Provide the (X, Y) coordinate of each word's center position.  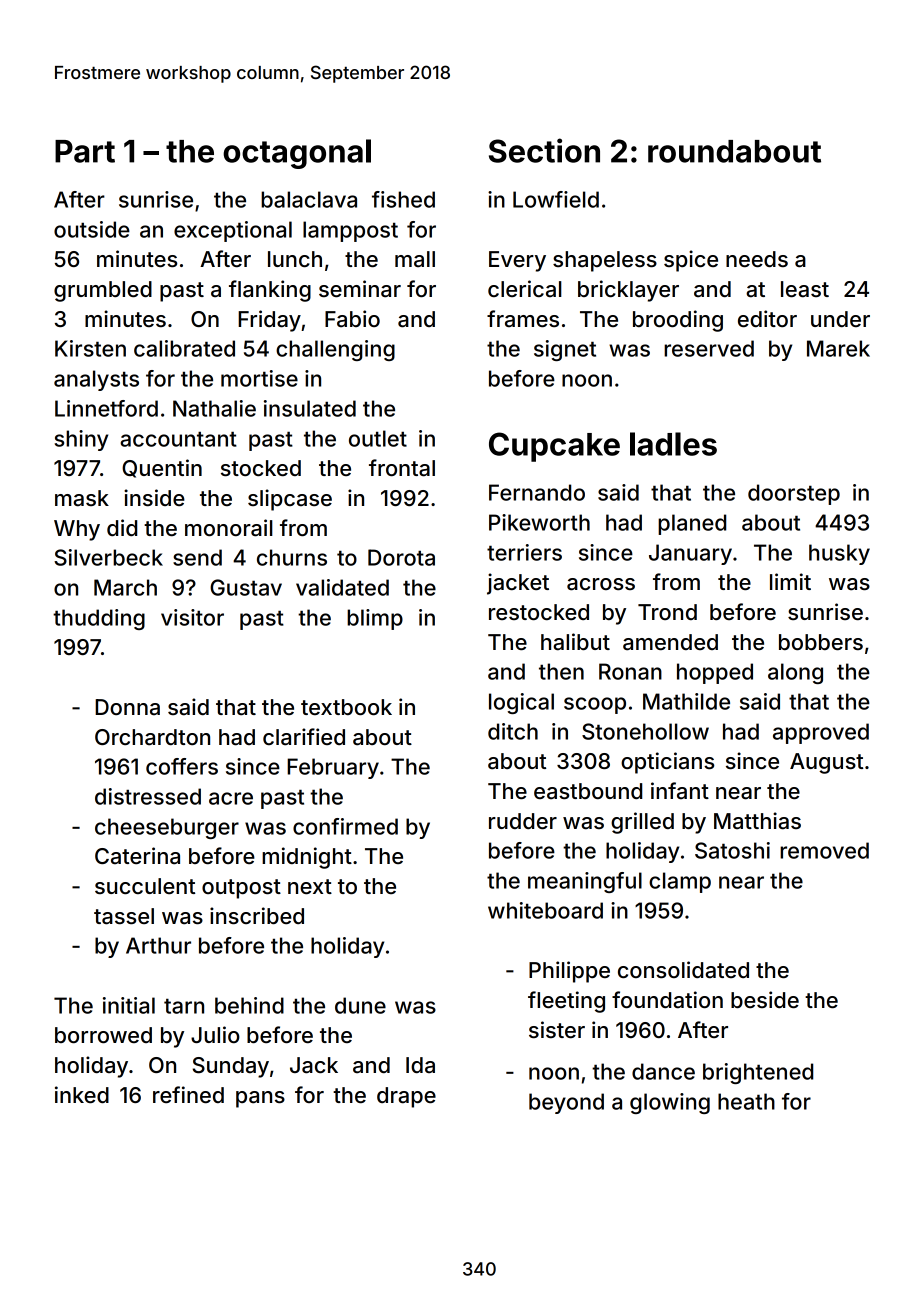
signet (565, 350)
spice (691, 261)
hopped (715, 673)
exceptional (233, 231)
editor (767, 318)
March (125, 587)
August (826, 763)
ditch (513, 731)
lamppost (350, 231)
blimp (375, 619)
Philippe (569, 972)
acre (231, 798)
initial (129, 1005)
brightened (758, 1073)
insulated (310, 408)
